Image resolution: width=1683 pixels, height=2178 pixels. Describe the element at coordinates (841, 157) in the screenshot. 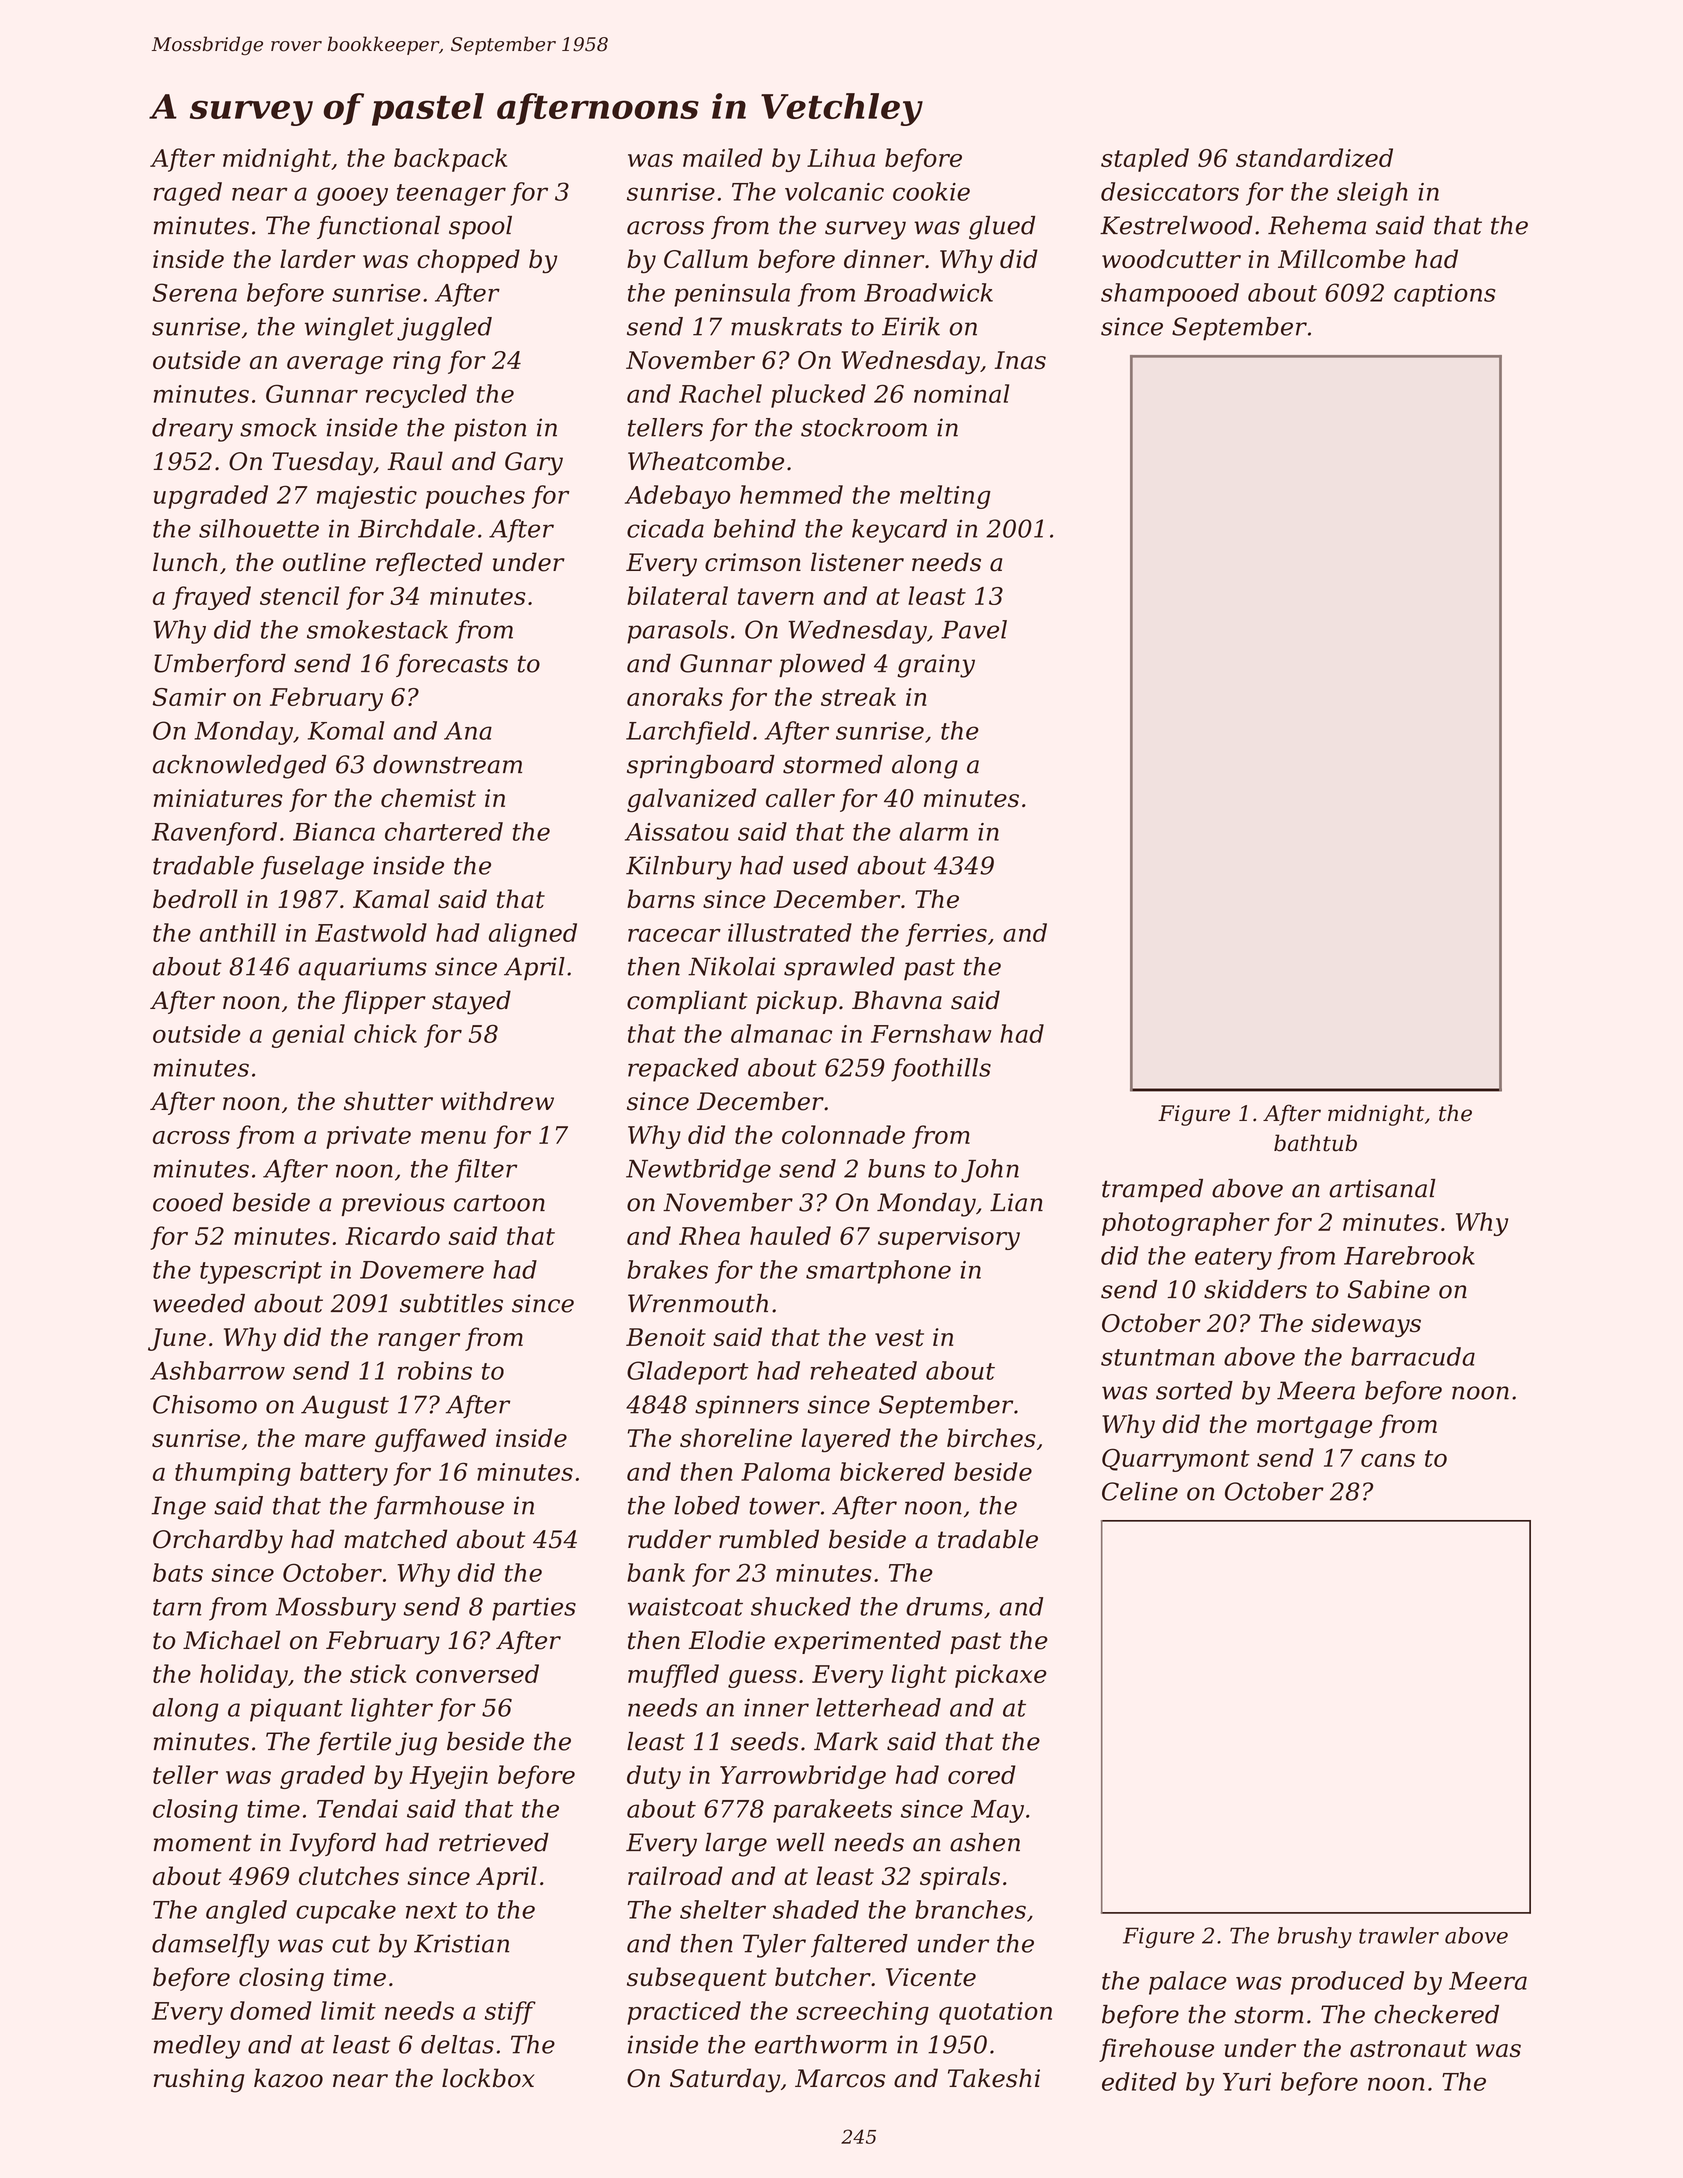

I see `Lihua` at that location.
